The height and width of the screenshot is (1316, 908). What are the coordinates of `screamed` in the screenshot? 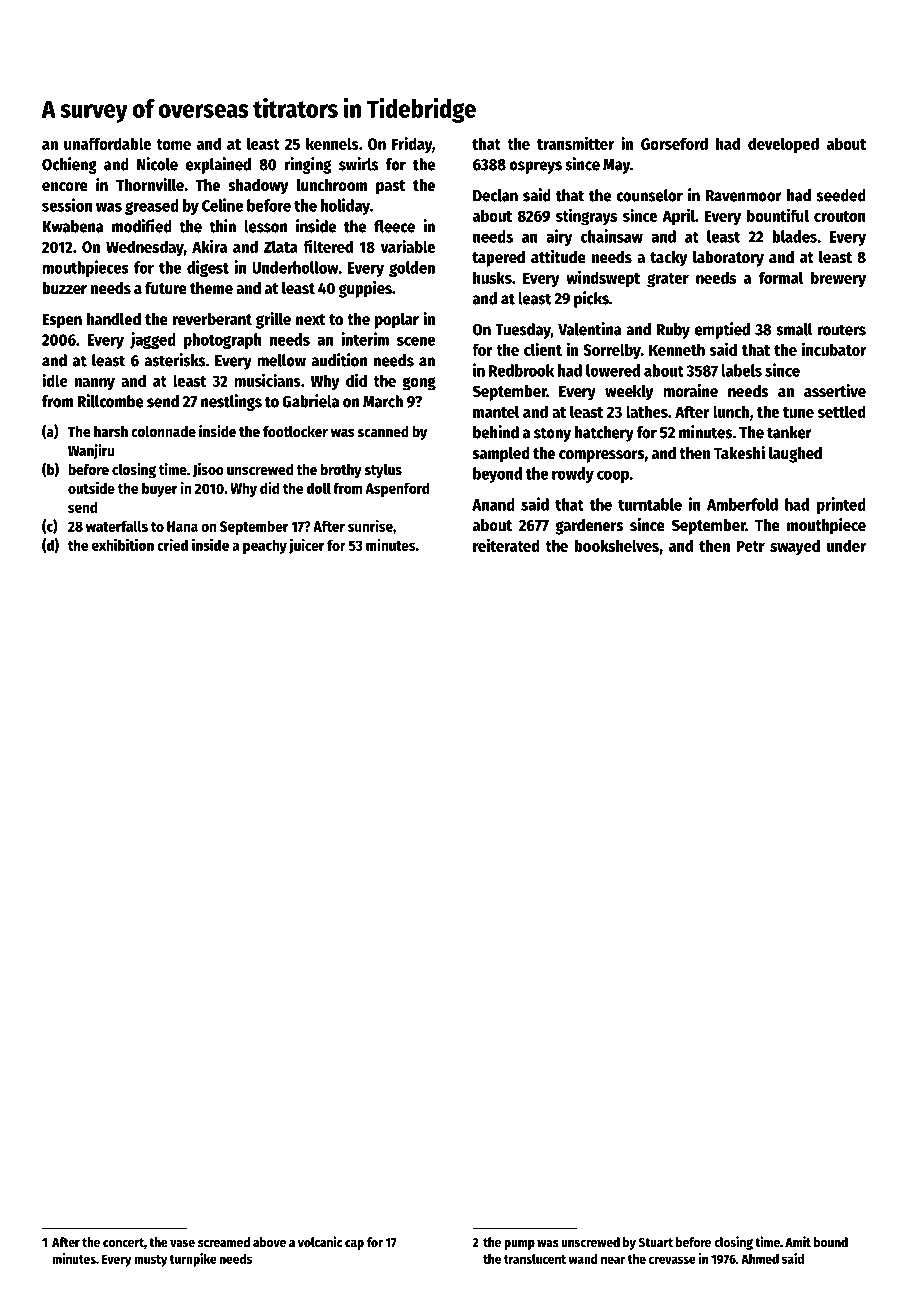 It's located at (224, 1242).
